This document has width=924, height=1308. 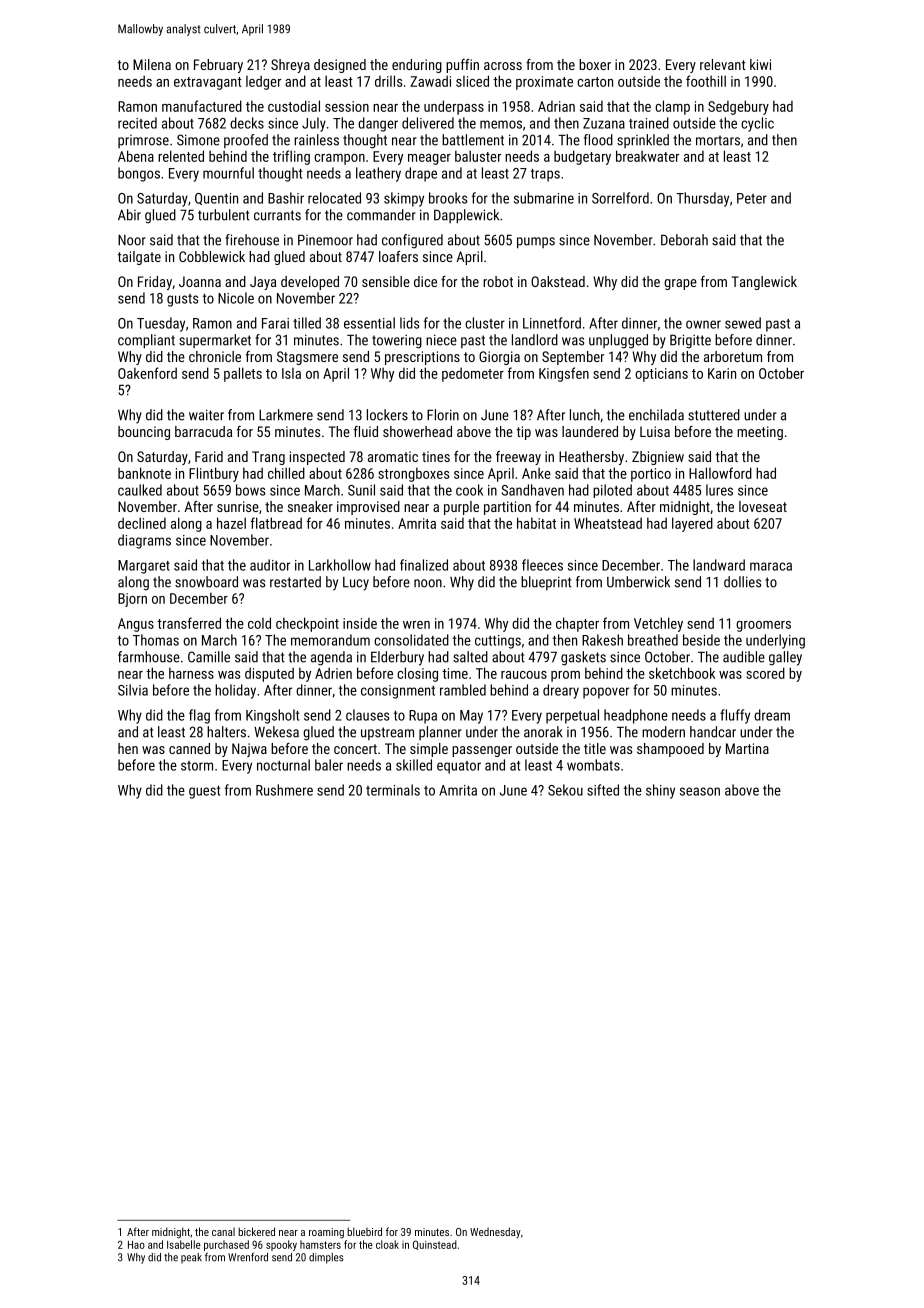 What do you see at coordinates (663, 732) in the document?
I see `modern` at bounding box center [663, 732].
